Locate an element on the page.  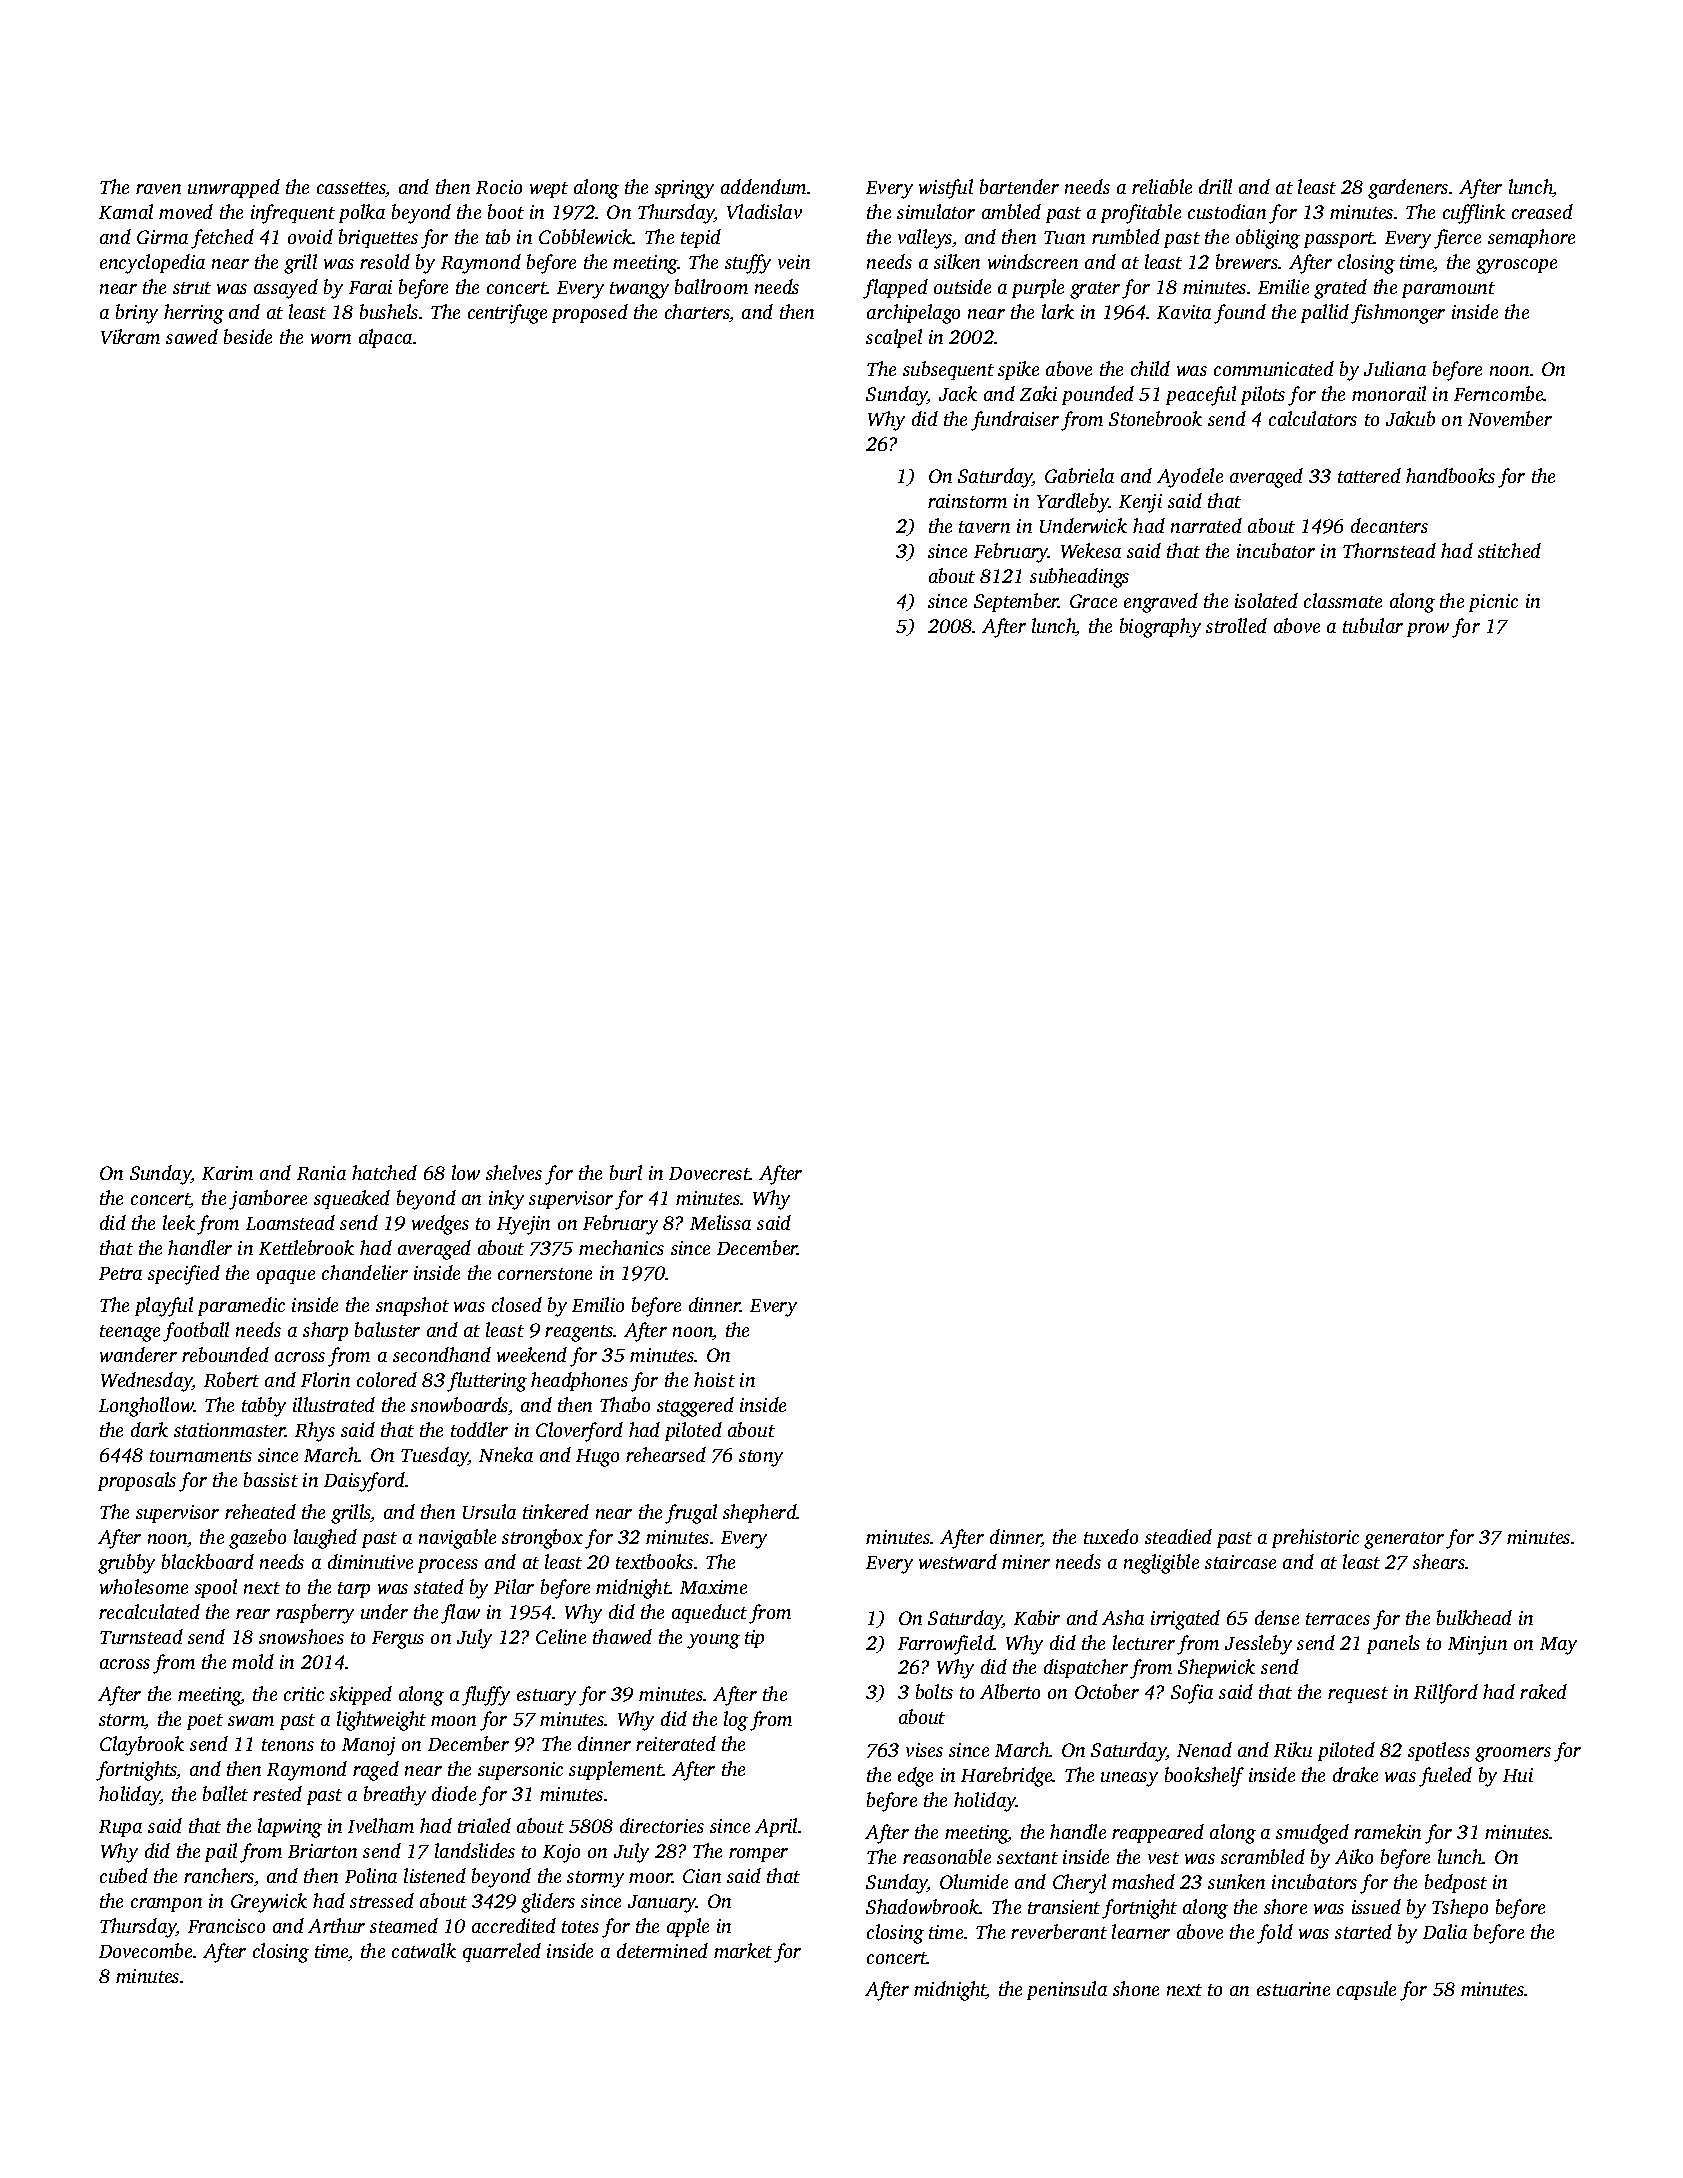
Rania is located at coordinates (321, 1173).
